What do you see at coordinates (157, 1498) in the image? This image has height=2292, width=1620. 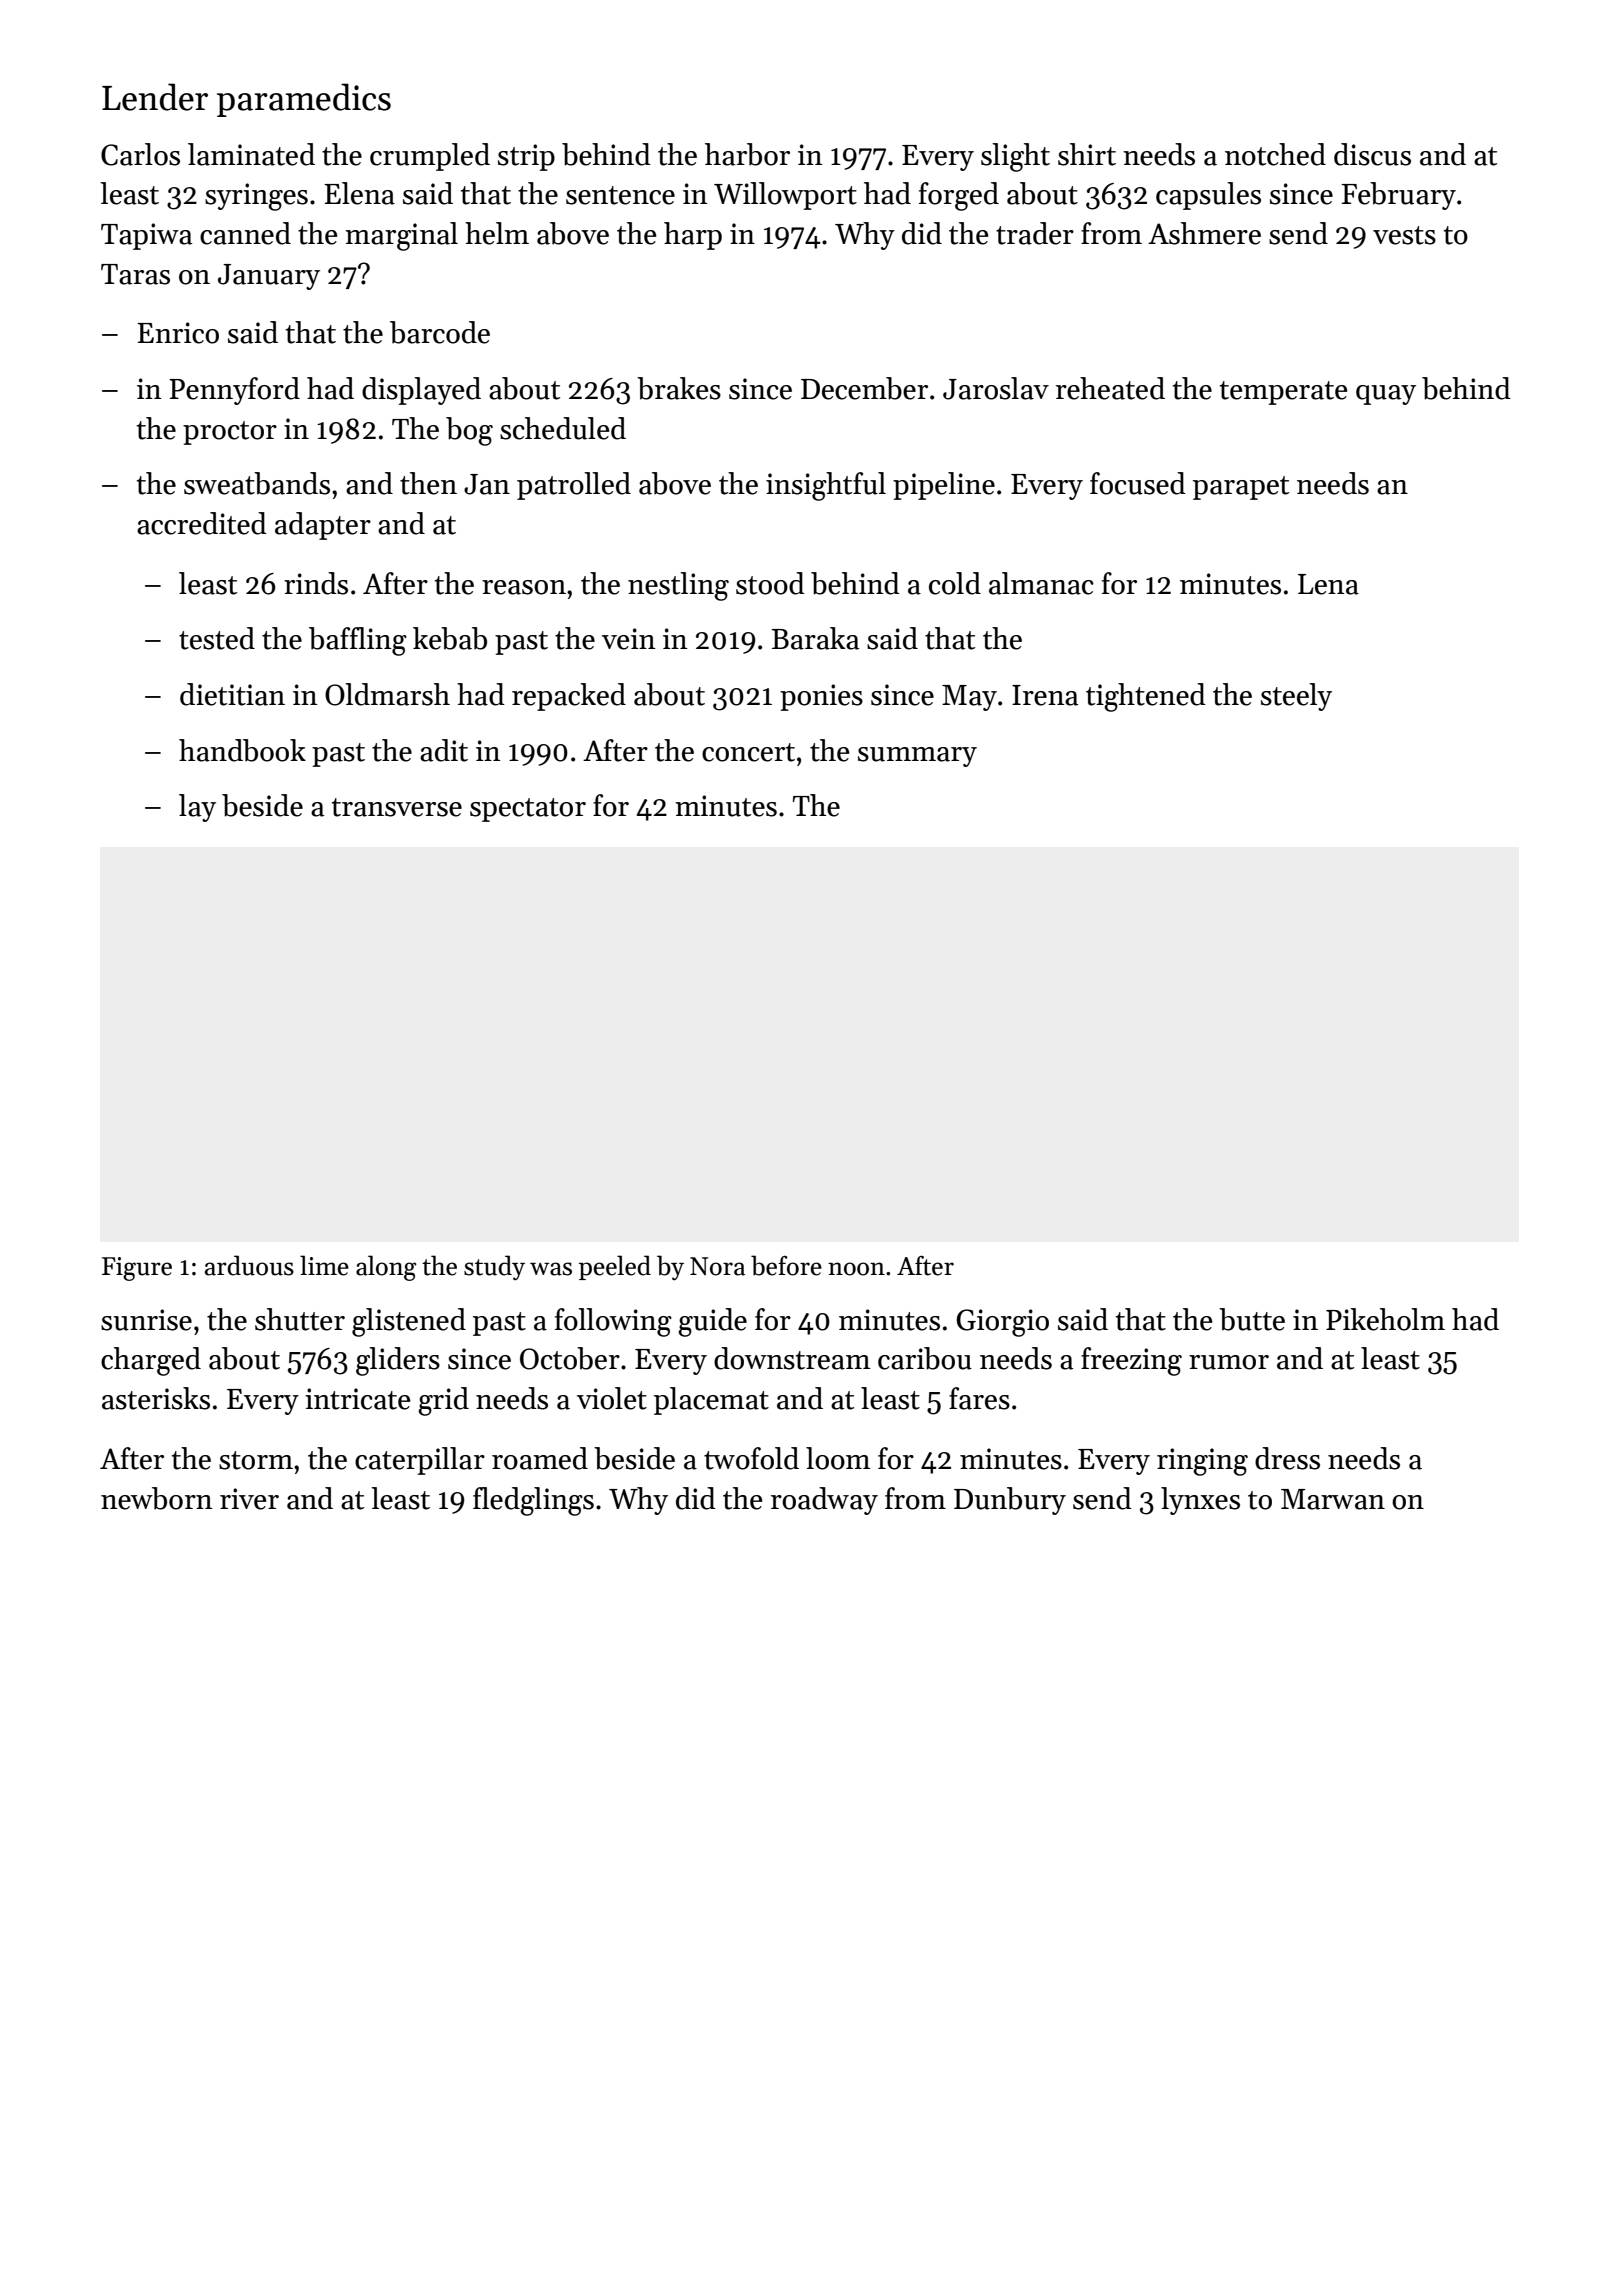 I see `newborn` at bounding box center [157, 1498].
